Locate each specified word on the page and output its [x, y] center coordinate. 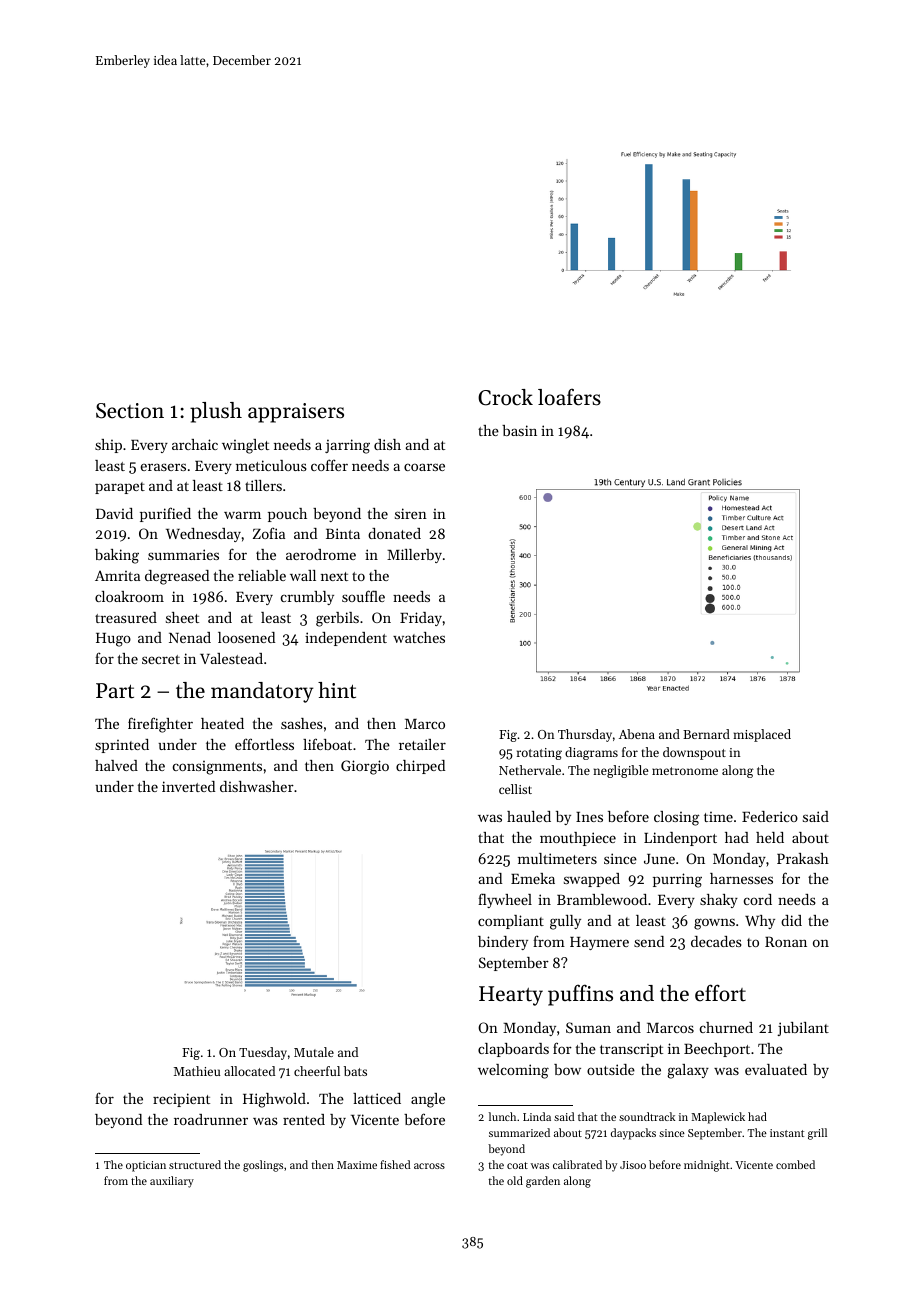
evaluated [776, 1069]
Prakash [803, 858]
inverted [188, 786]
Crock [505, 397]
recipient [181, 1100]
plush [216, 412]
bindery [503, 943]
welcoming [513, 1071]
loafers [569, 397]
